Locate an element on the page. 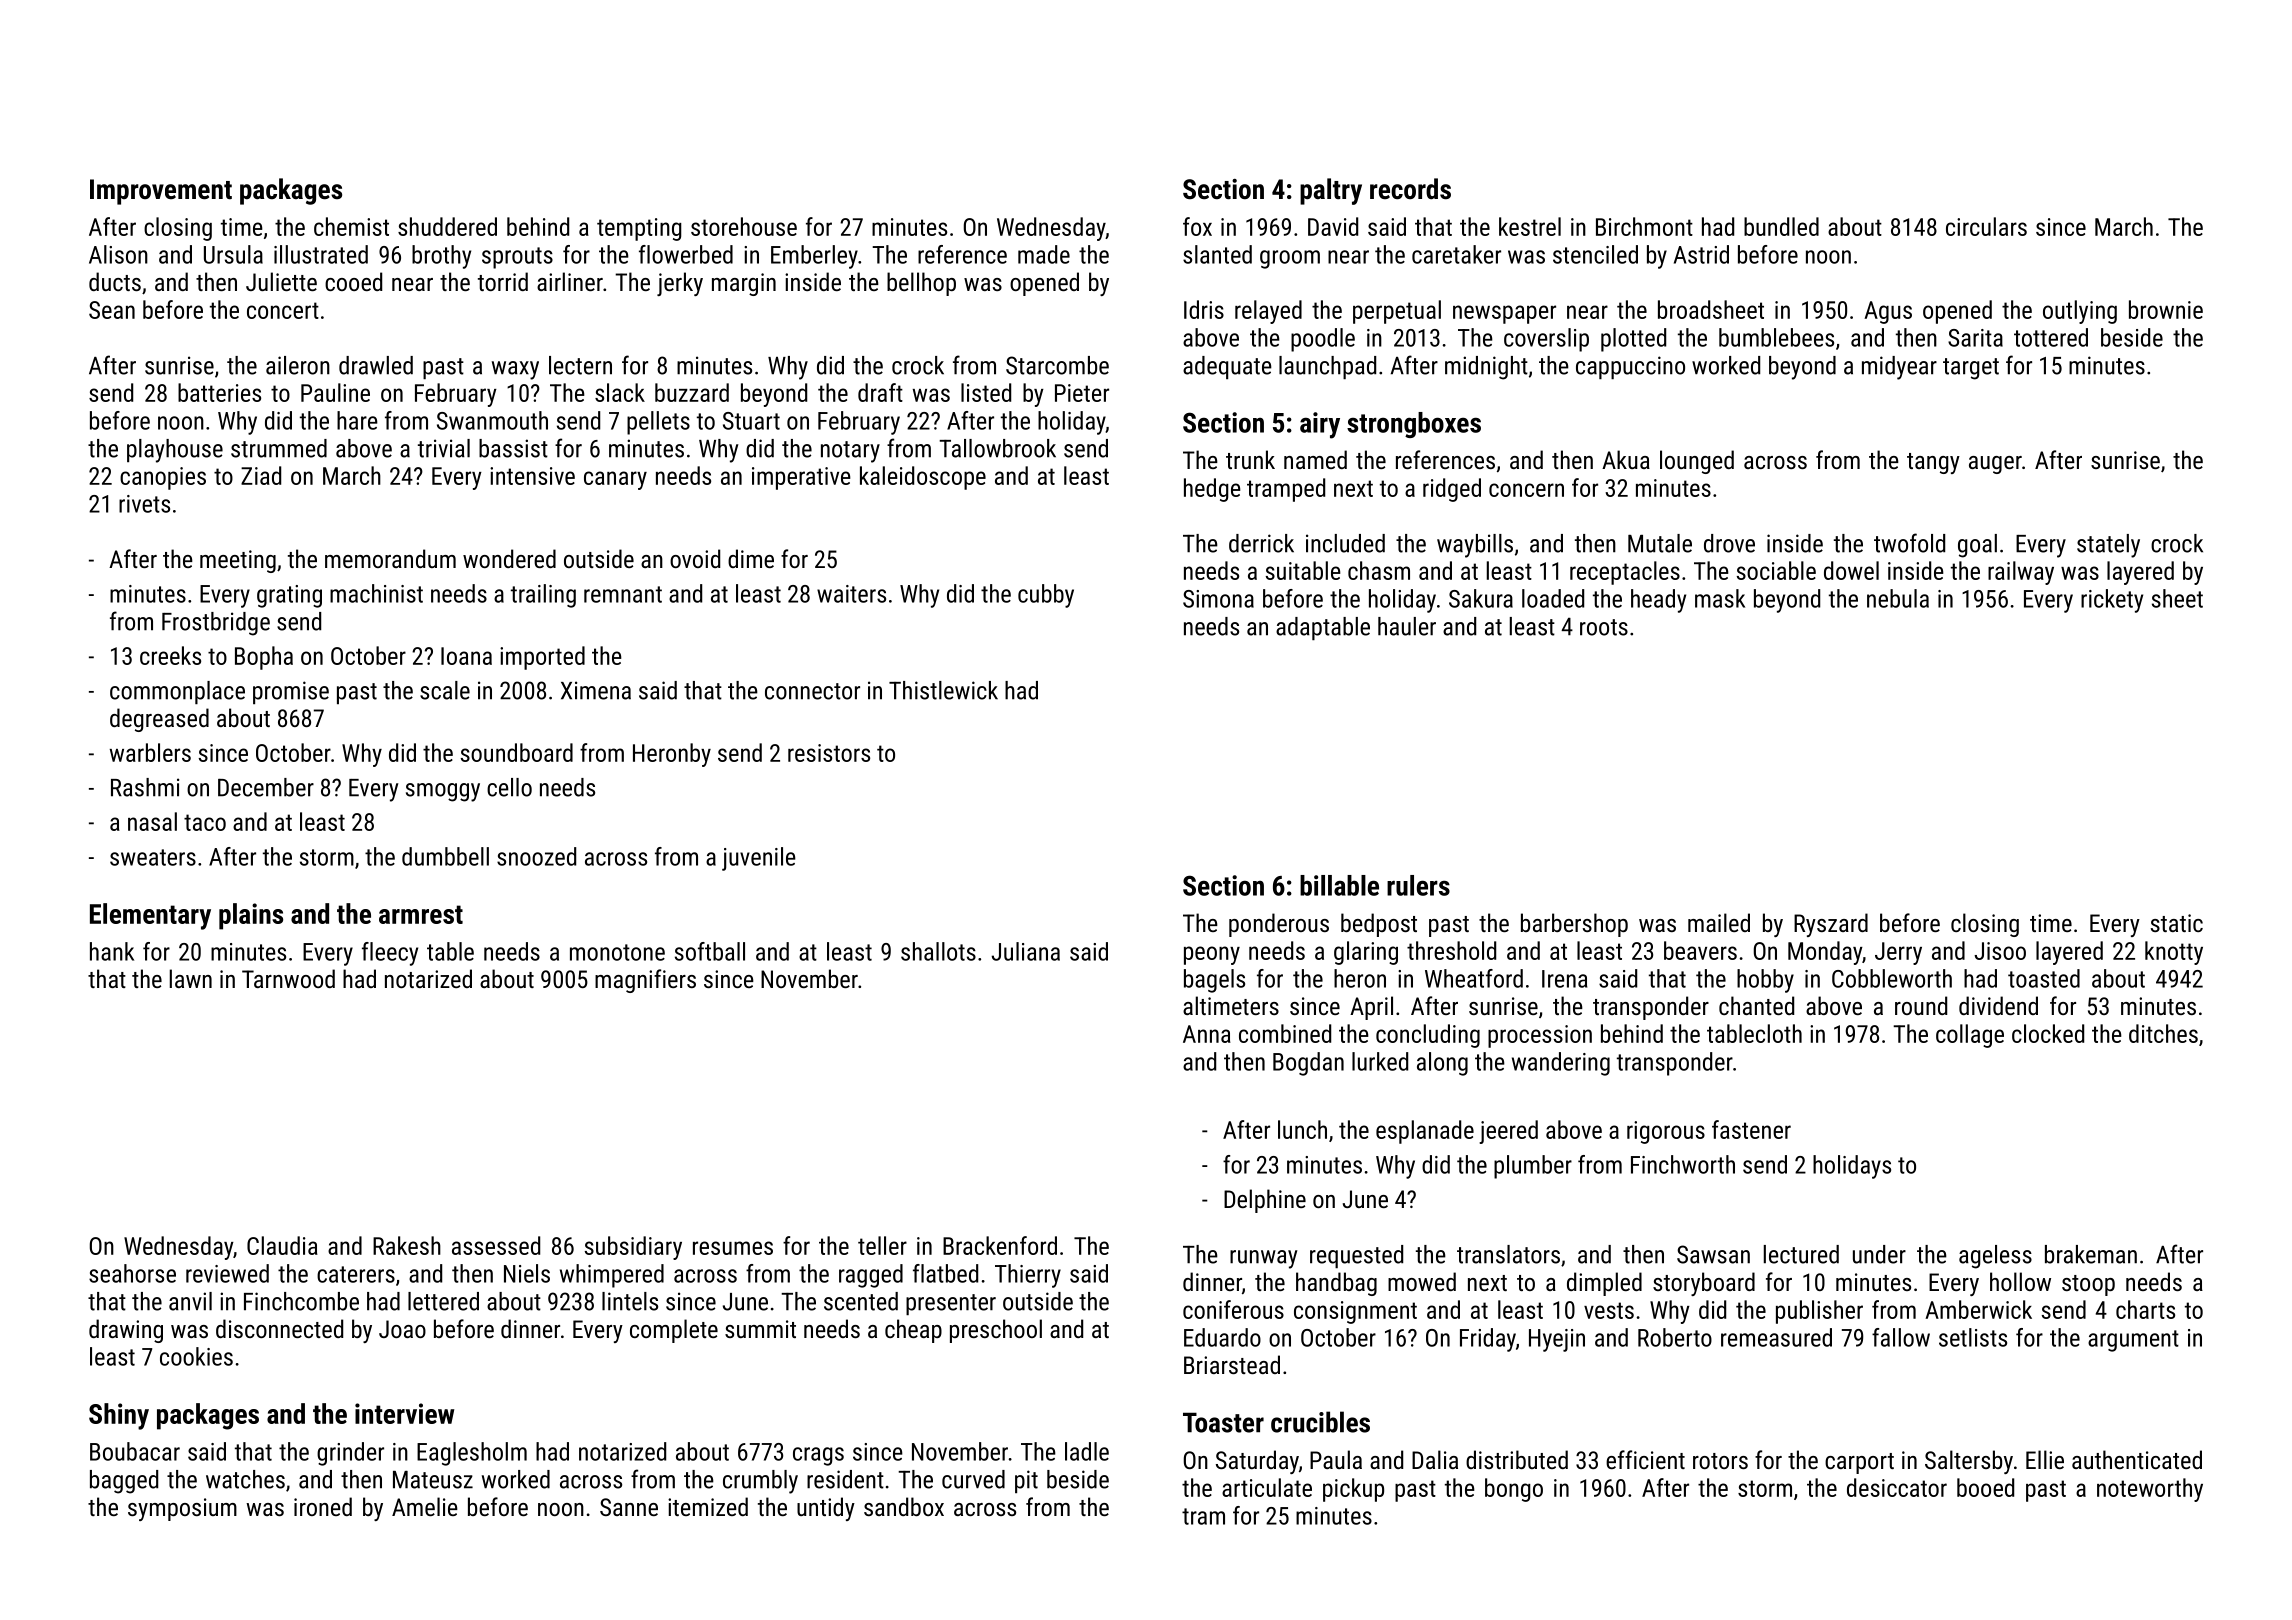  hank is located at coordinates (112, 951).
